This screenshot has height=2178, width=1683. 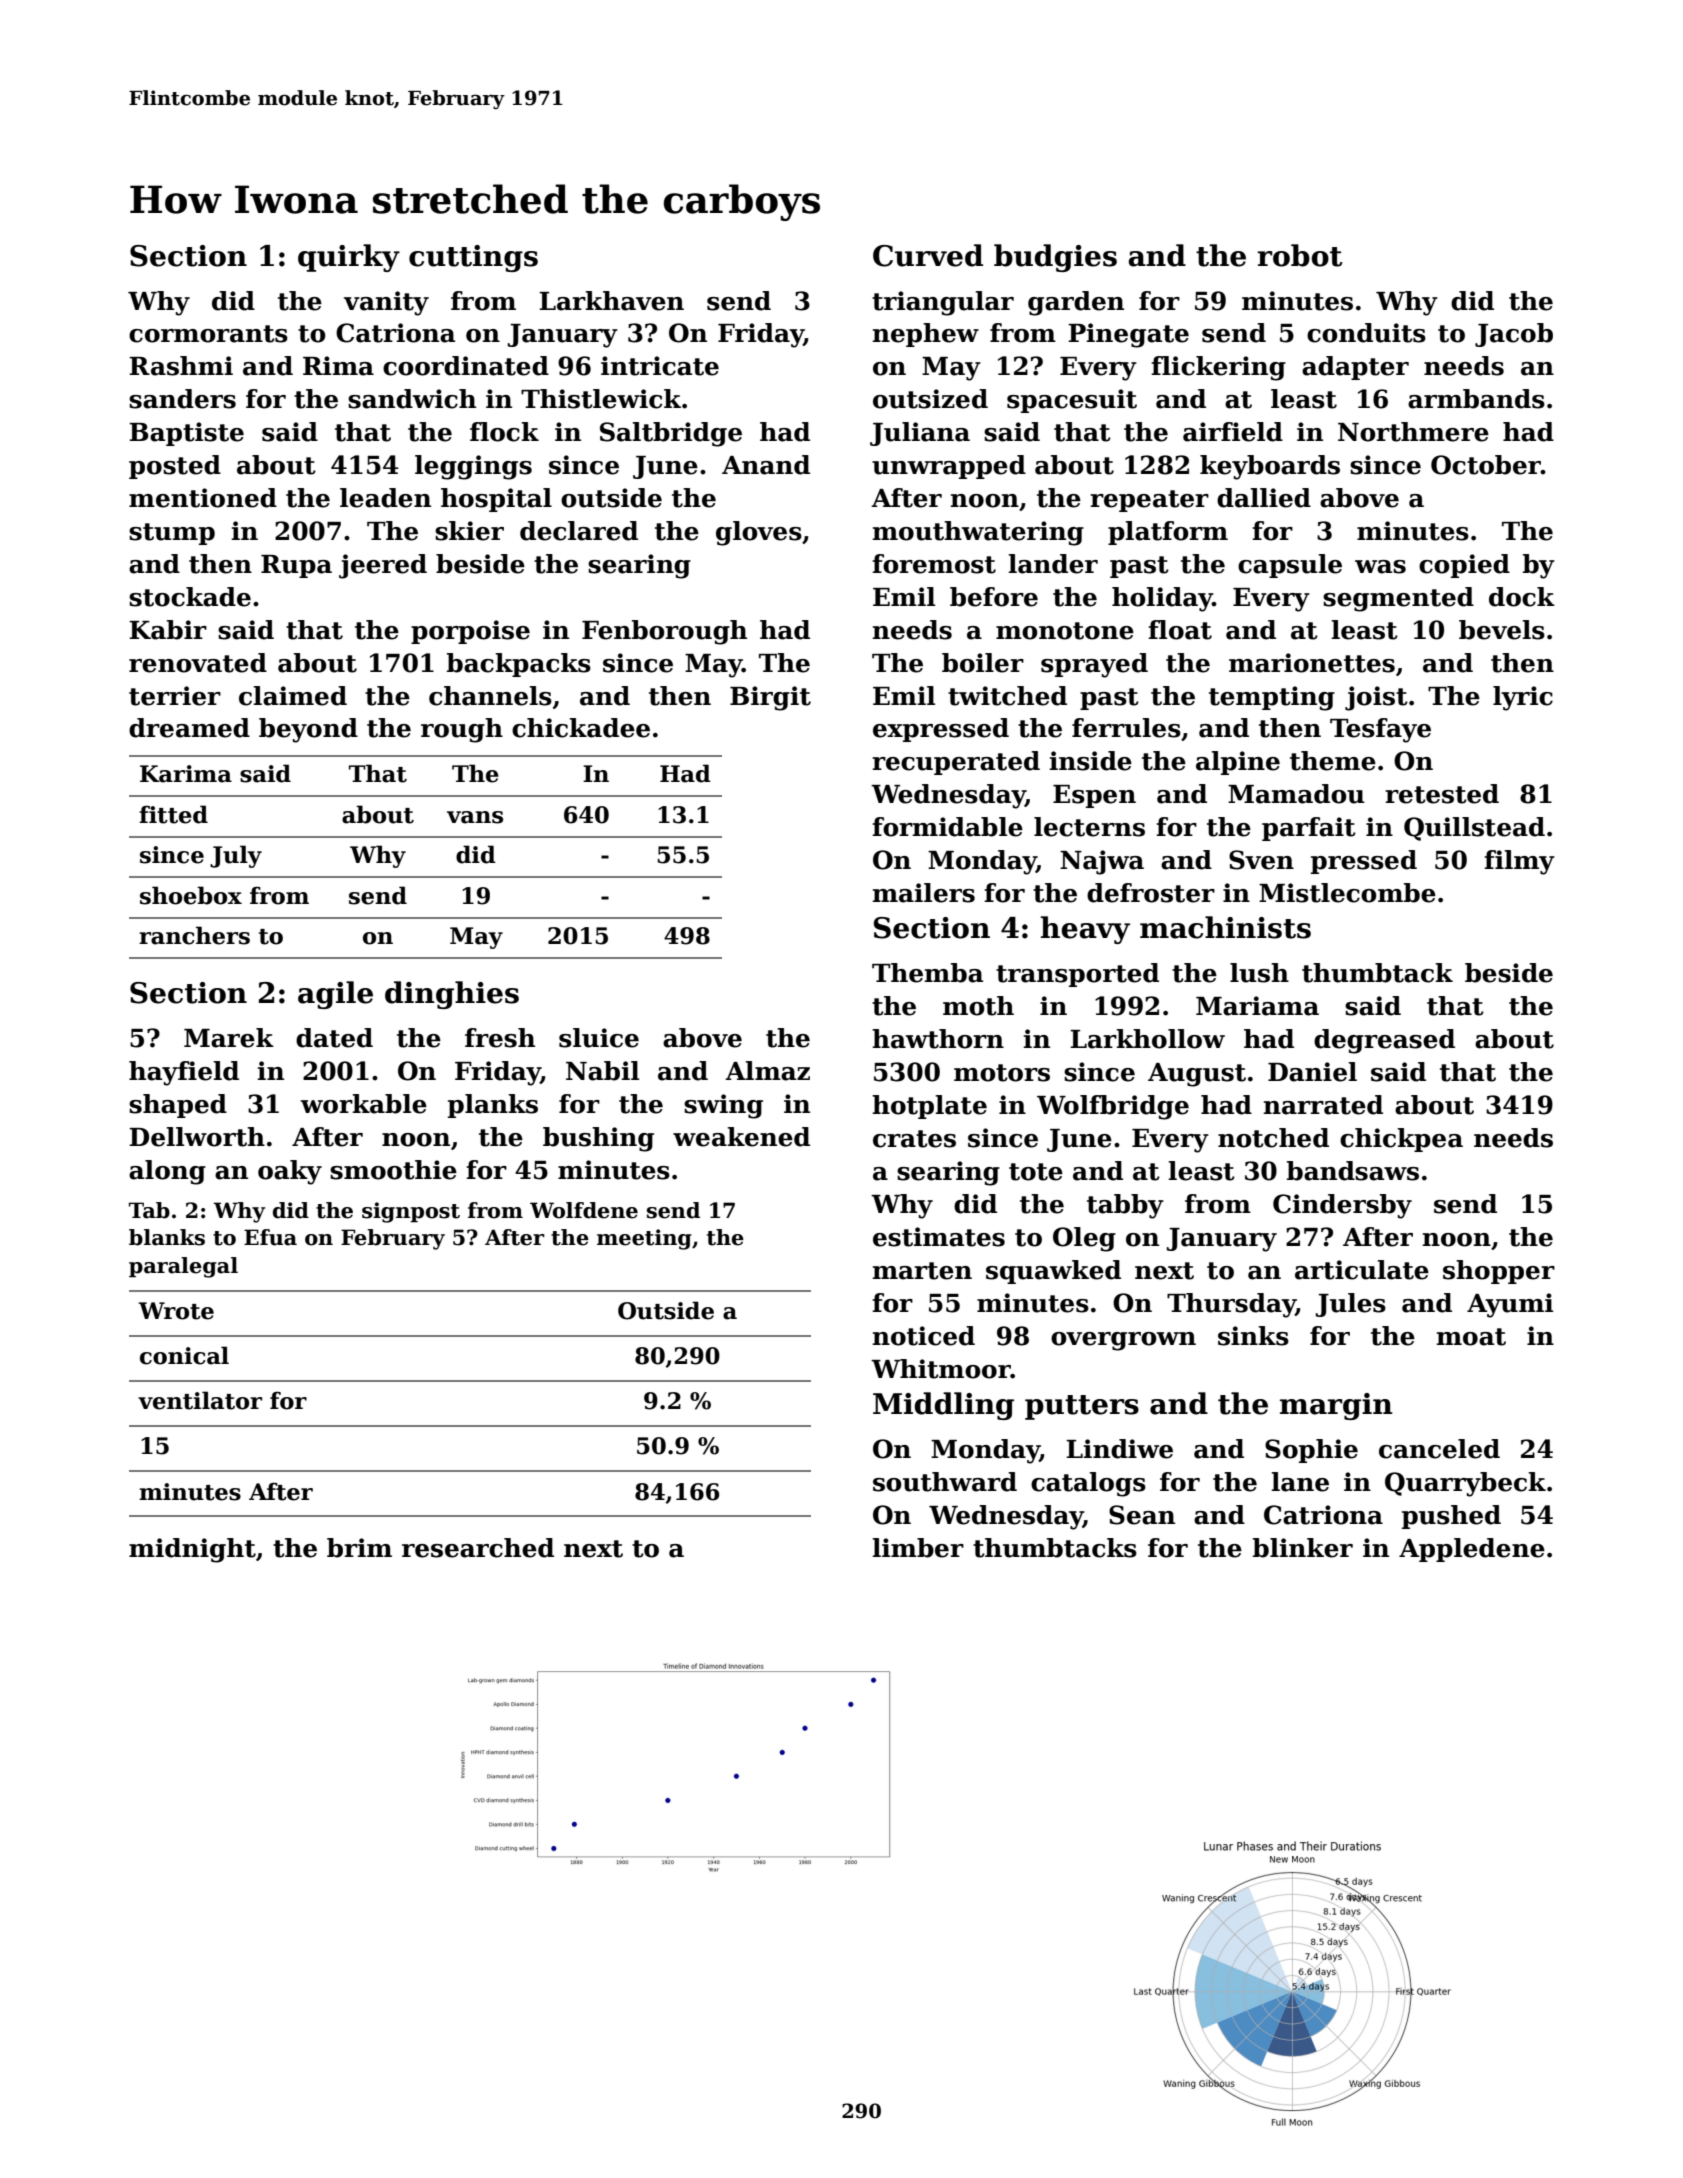 What do you see at coordinates (601, 399) in the screenshot?
I see `Thistlewick` at bounding box center [601, 399].
